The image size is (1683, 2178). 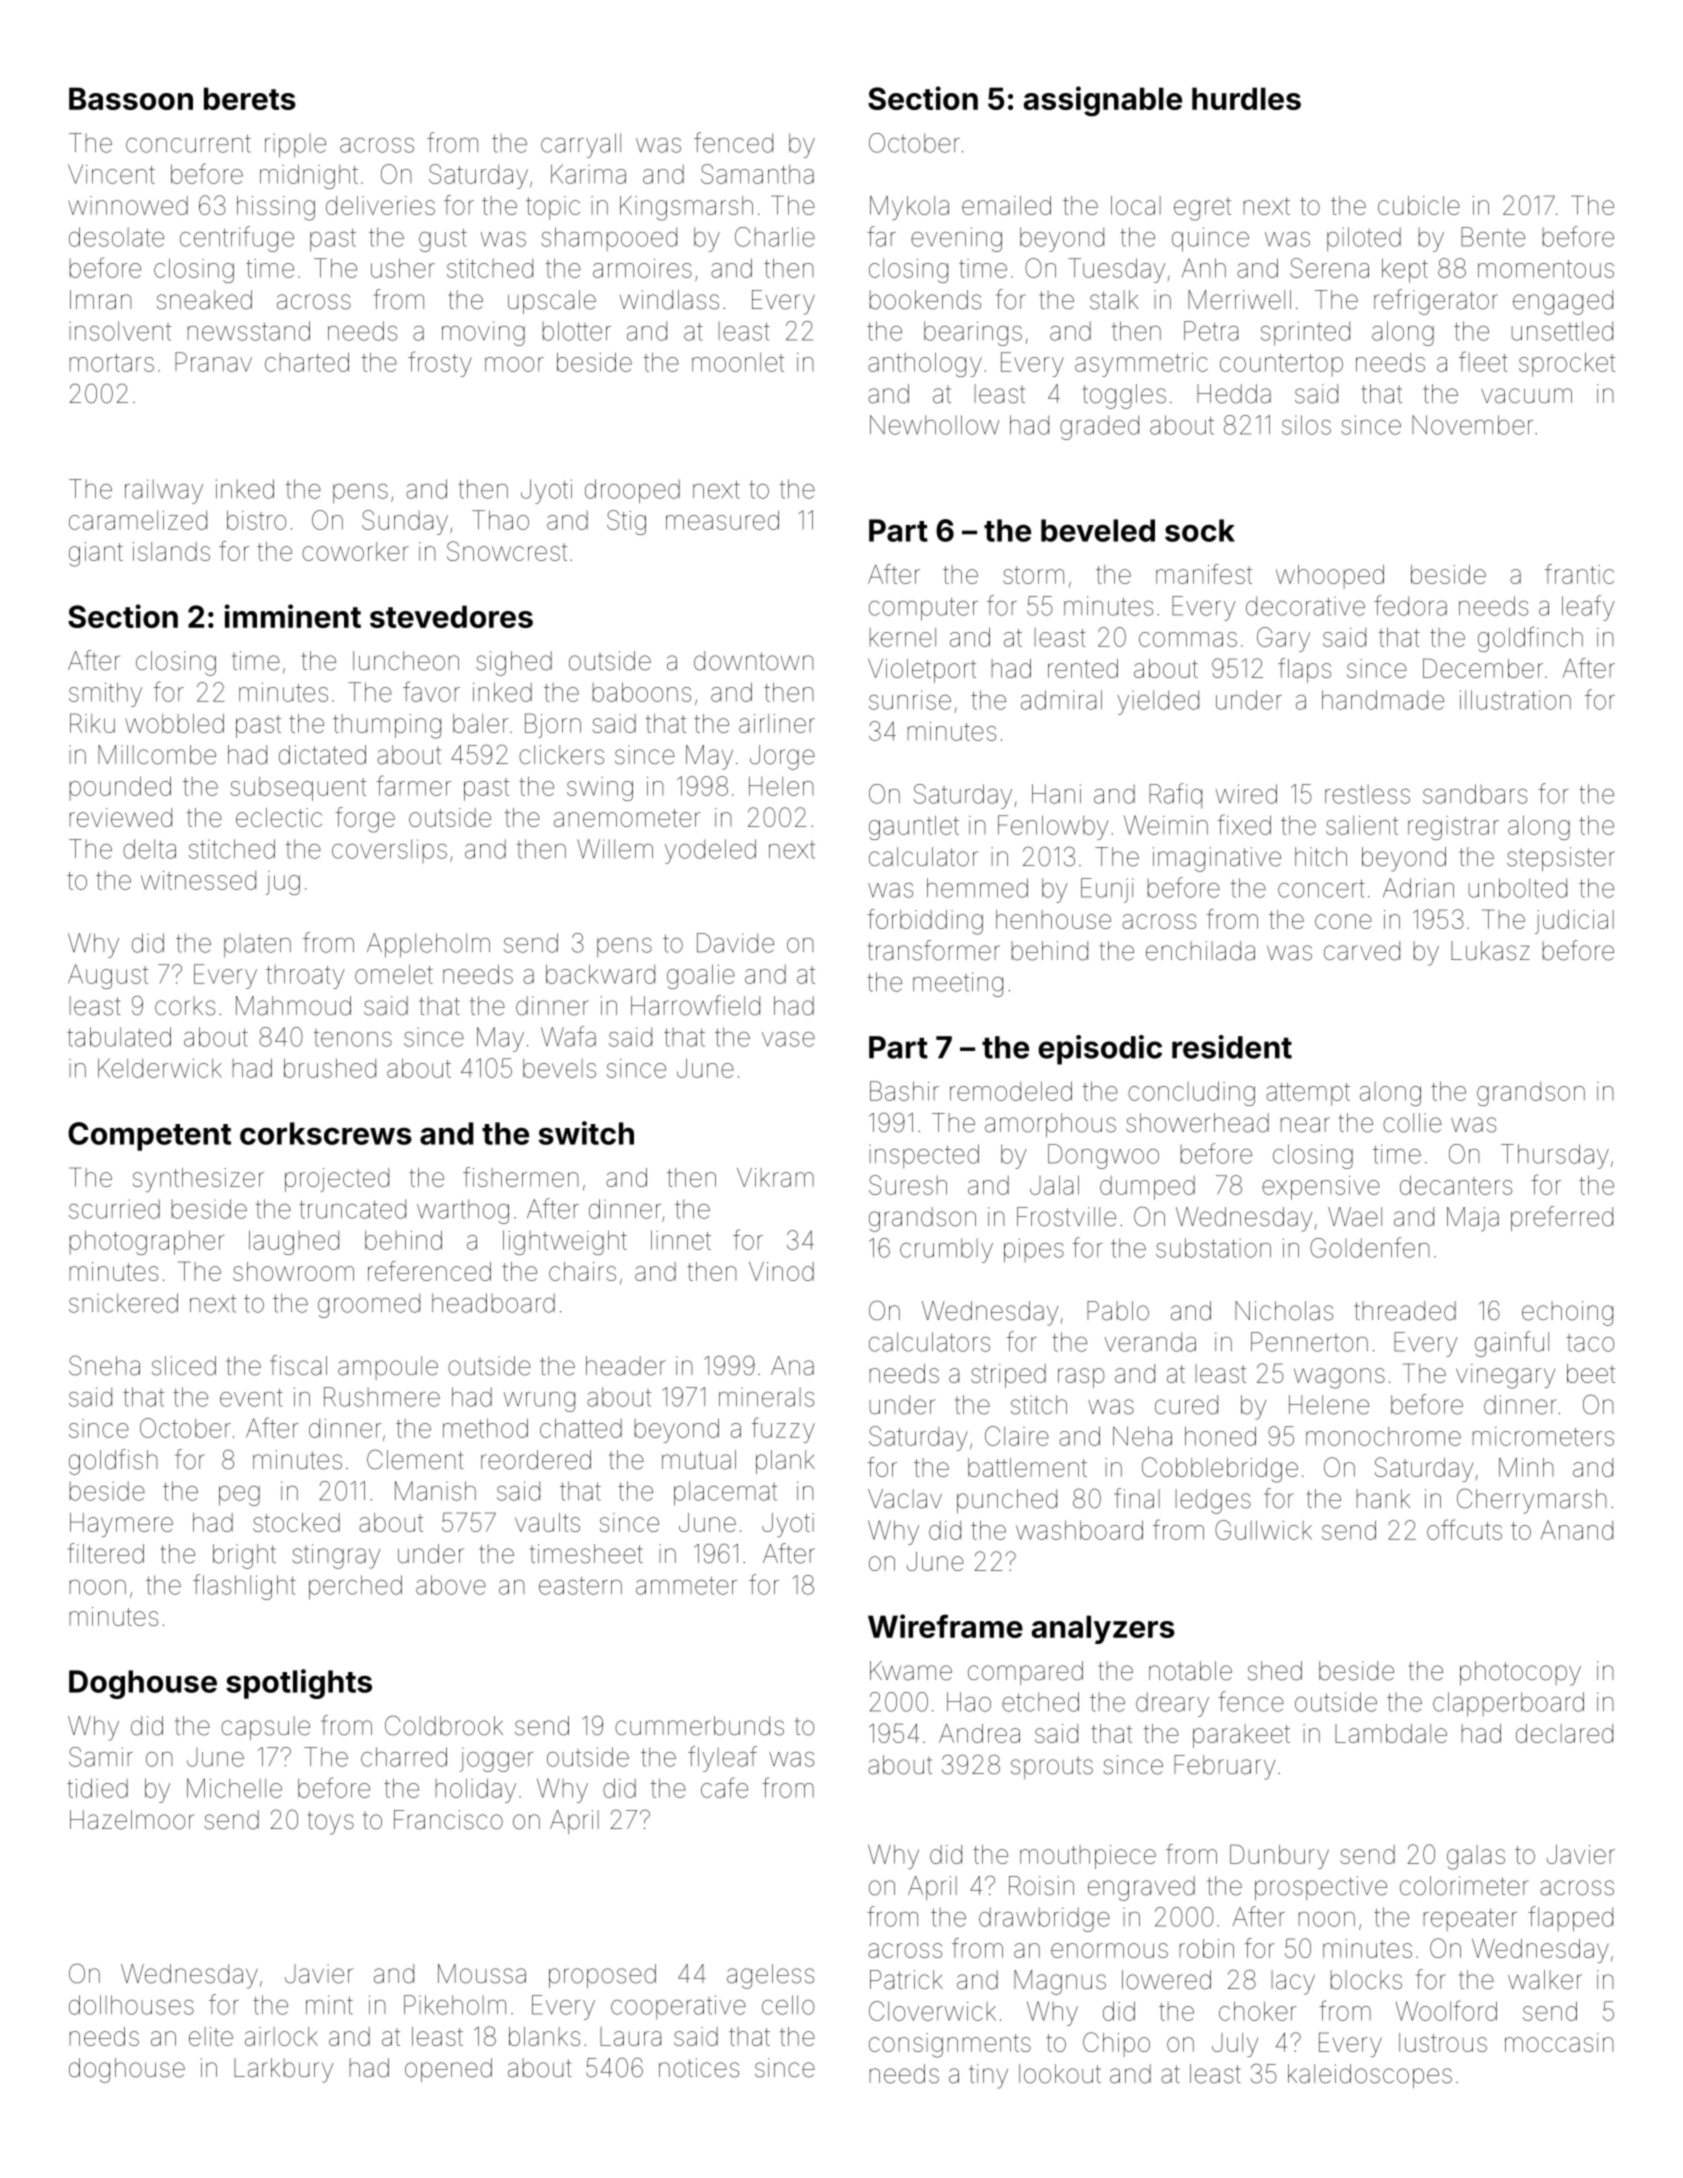 I want to click on ampoule, so click(x=388, y=1368).
